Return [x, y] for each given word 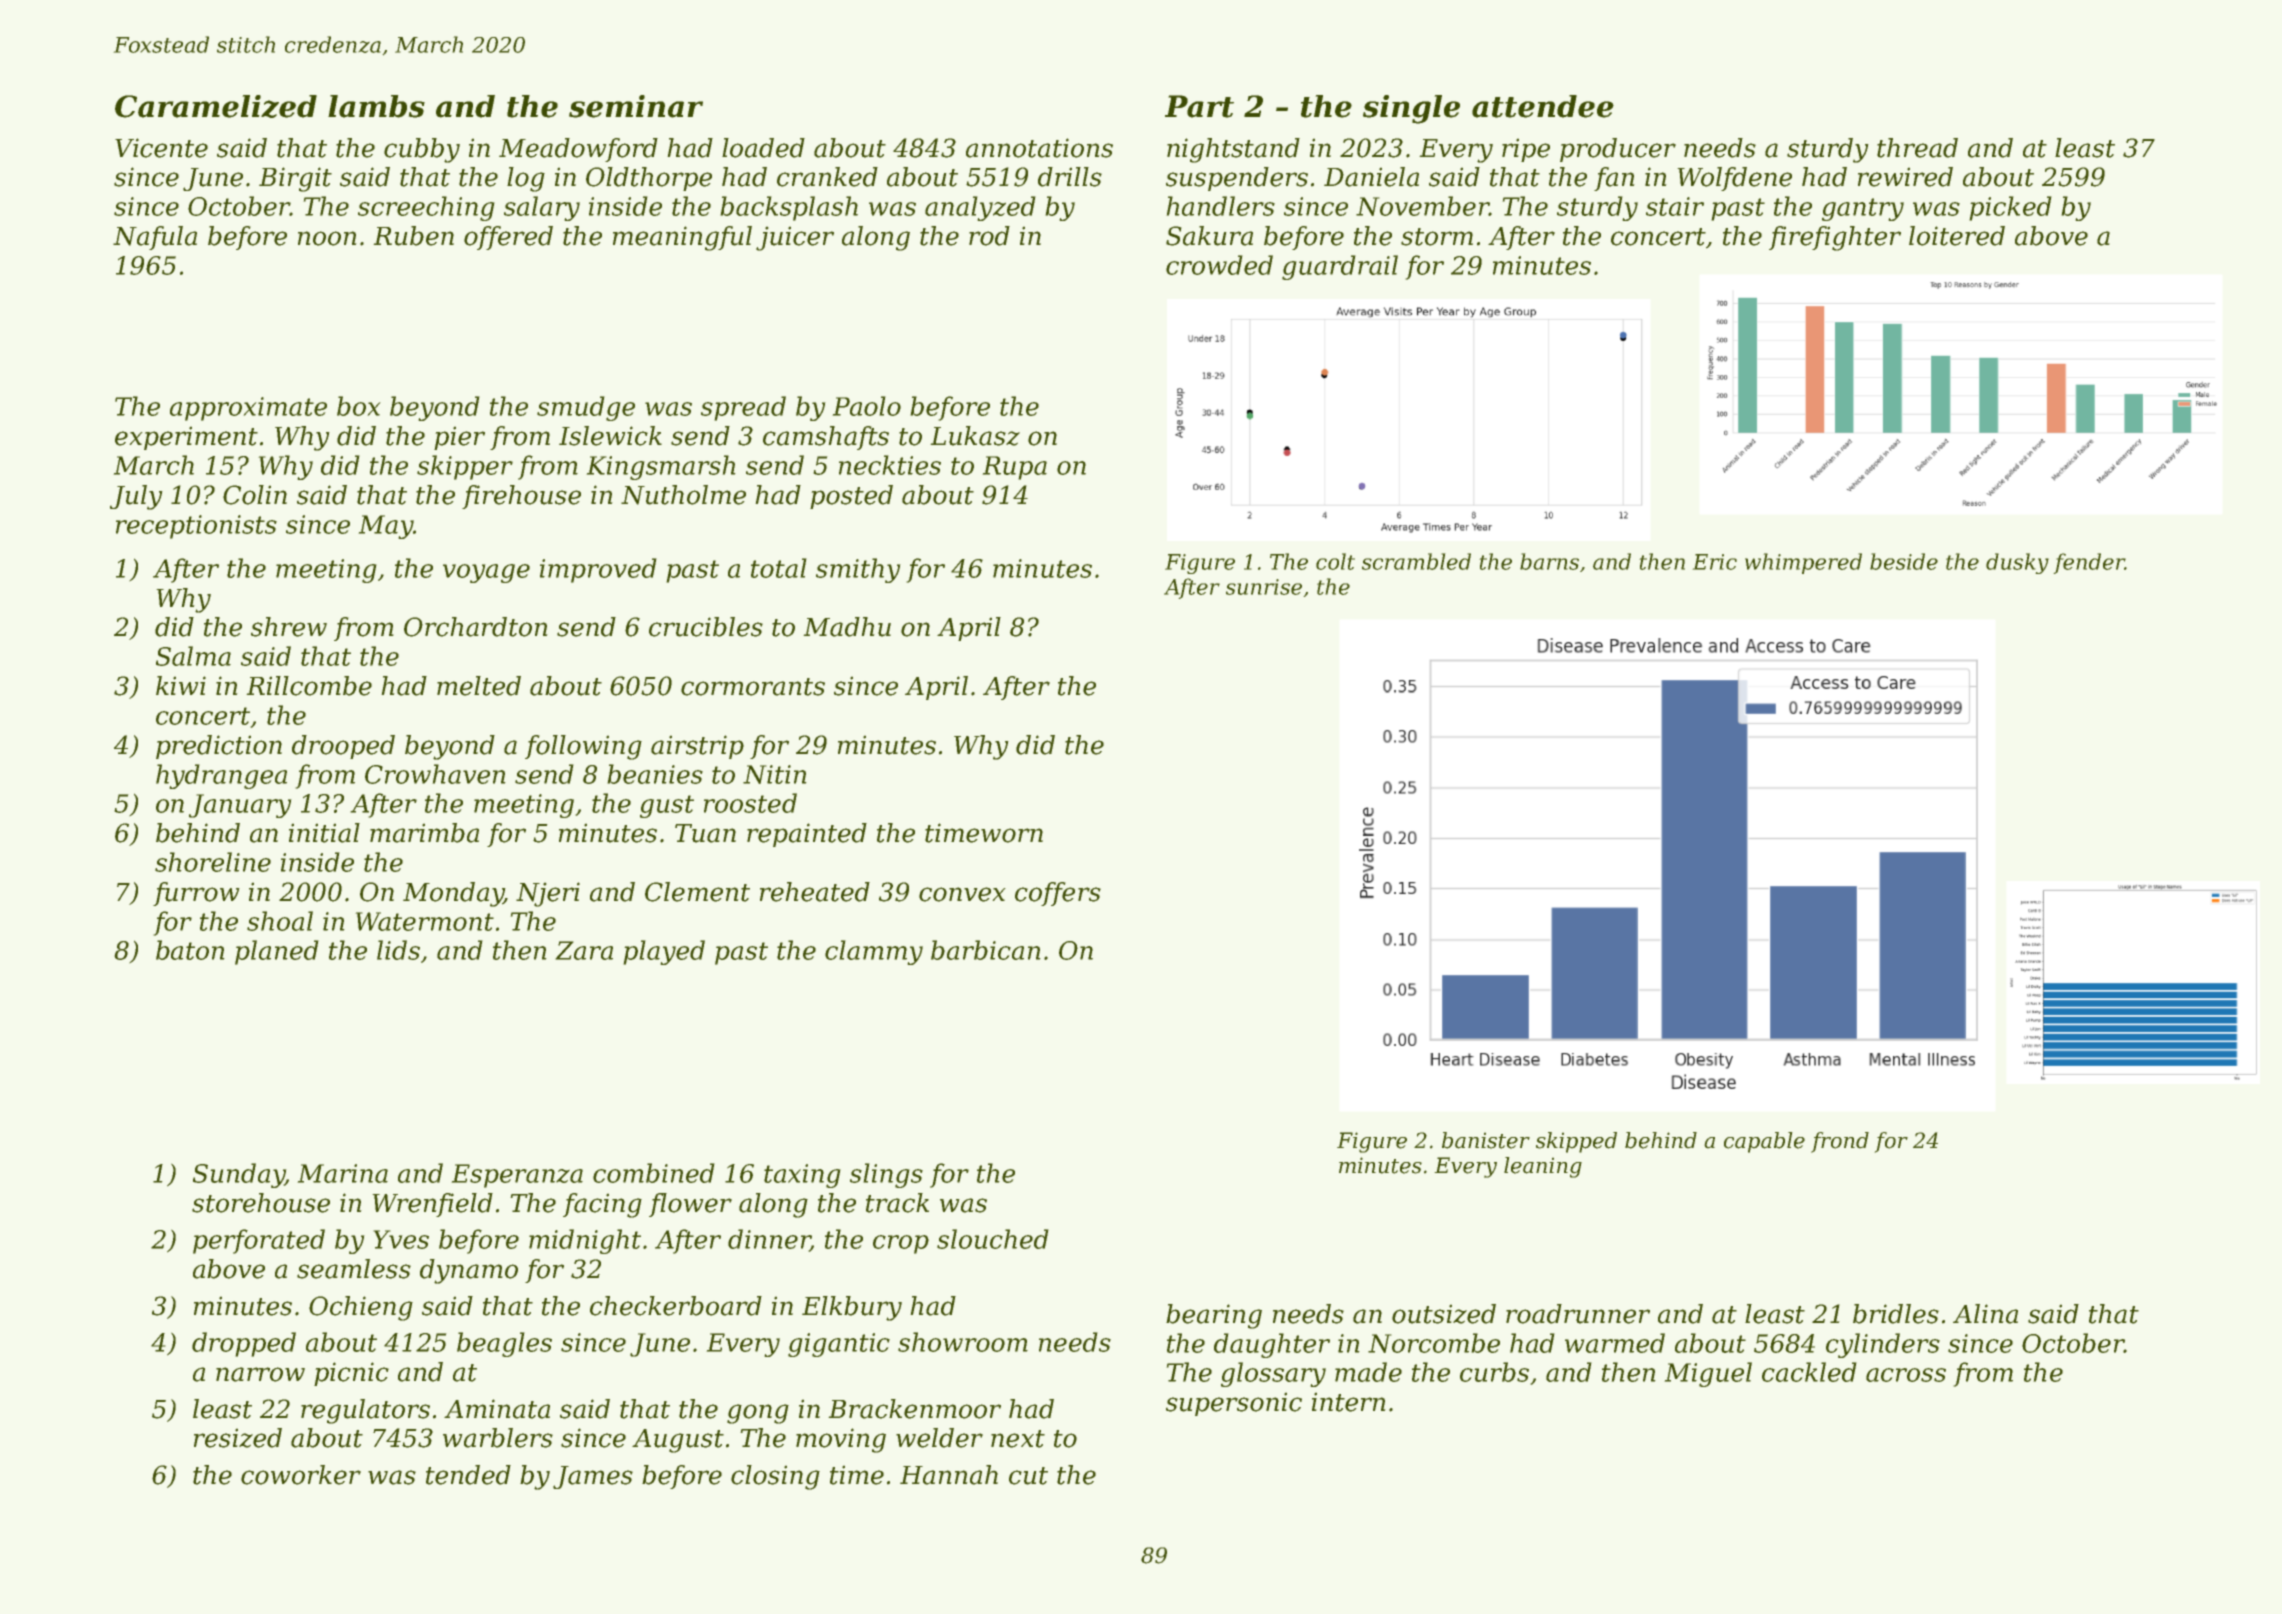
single [1411, 109]
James [593, 1477]
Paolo [867, 406]
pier [459, 438]
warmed [1615, 1343]
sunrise [1264, 587]
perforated [259, 1241]
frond [1840, 1142]
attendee [1543, 106]
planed [276, 952]
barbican [985, 950]
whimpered [1803, 563]
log [526, 179]
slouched [992, 1239]
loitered [1957, 236]
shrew [289, 627]
